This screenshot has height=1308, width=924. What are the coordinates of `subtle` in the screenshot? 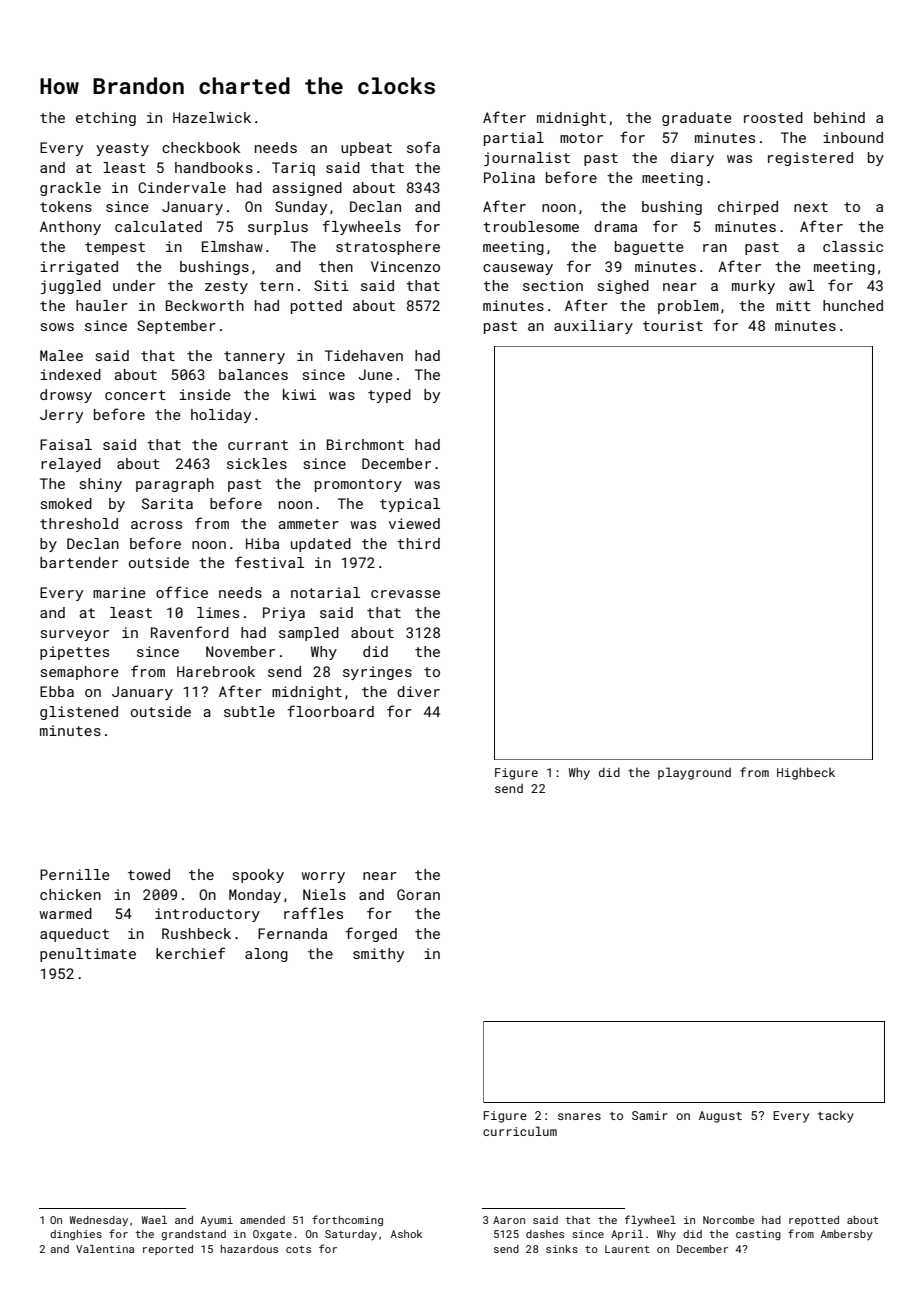 It's located at (249, 711).
